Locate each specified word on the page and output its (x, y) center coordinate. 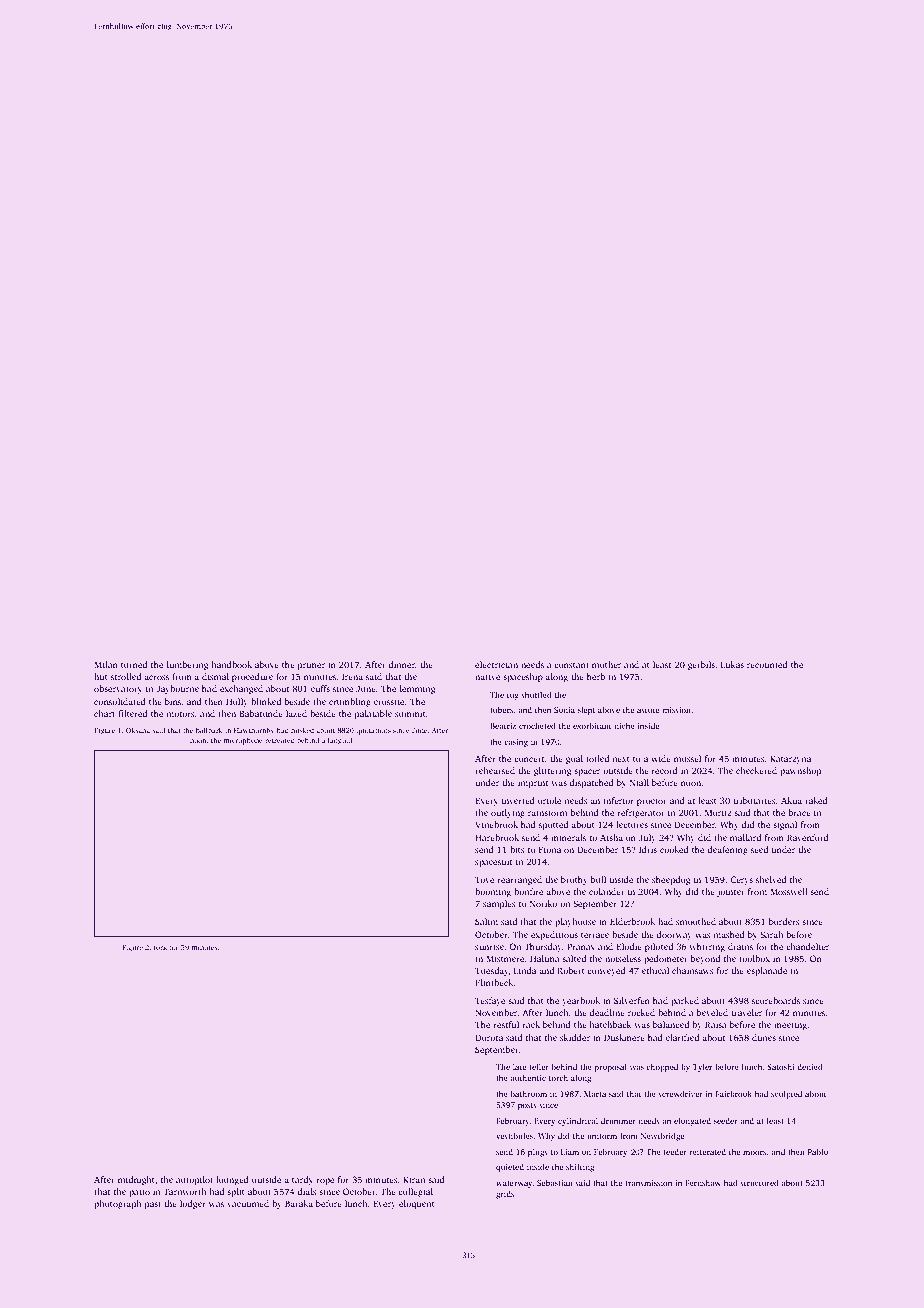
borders (784, 921)
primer (311, 665)
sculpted (786, 1094)
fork (160, 947)
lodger (193, 1204)
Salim (486, 921)
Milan (106, 664)
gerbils (701, 665)
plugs (538, 1153)
